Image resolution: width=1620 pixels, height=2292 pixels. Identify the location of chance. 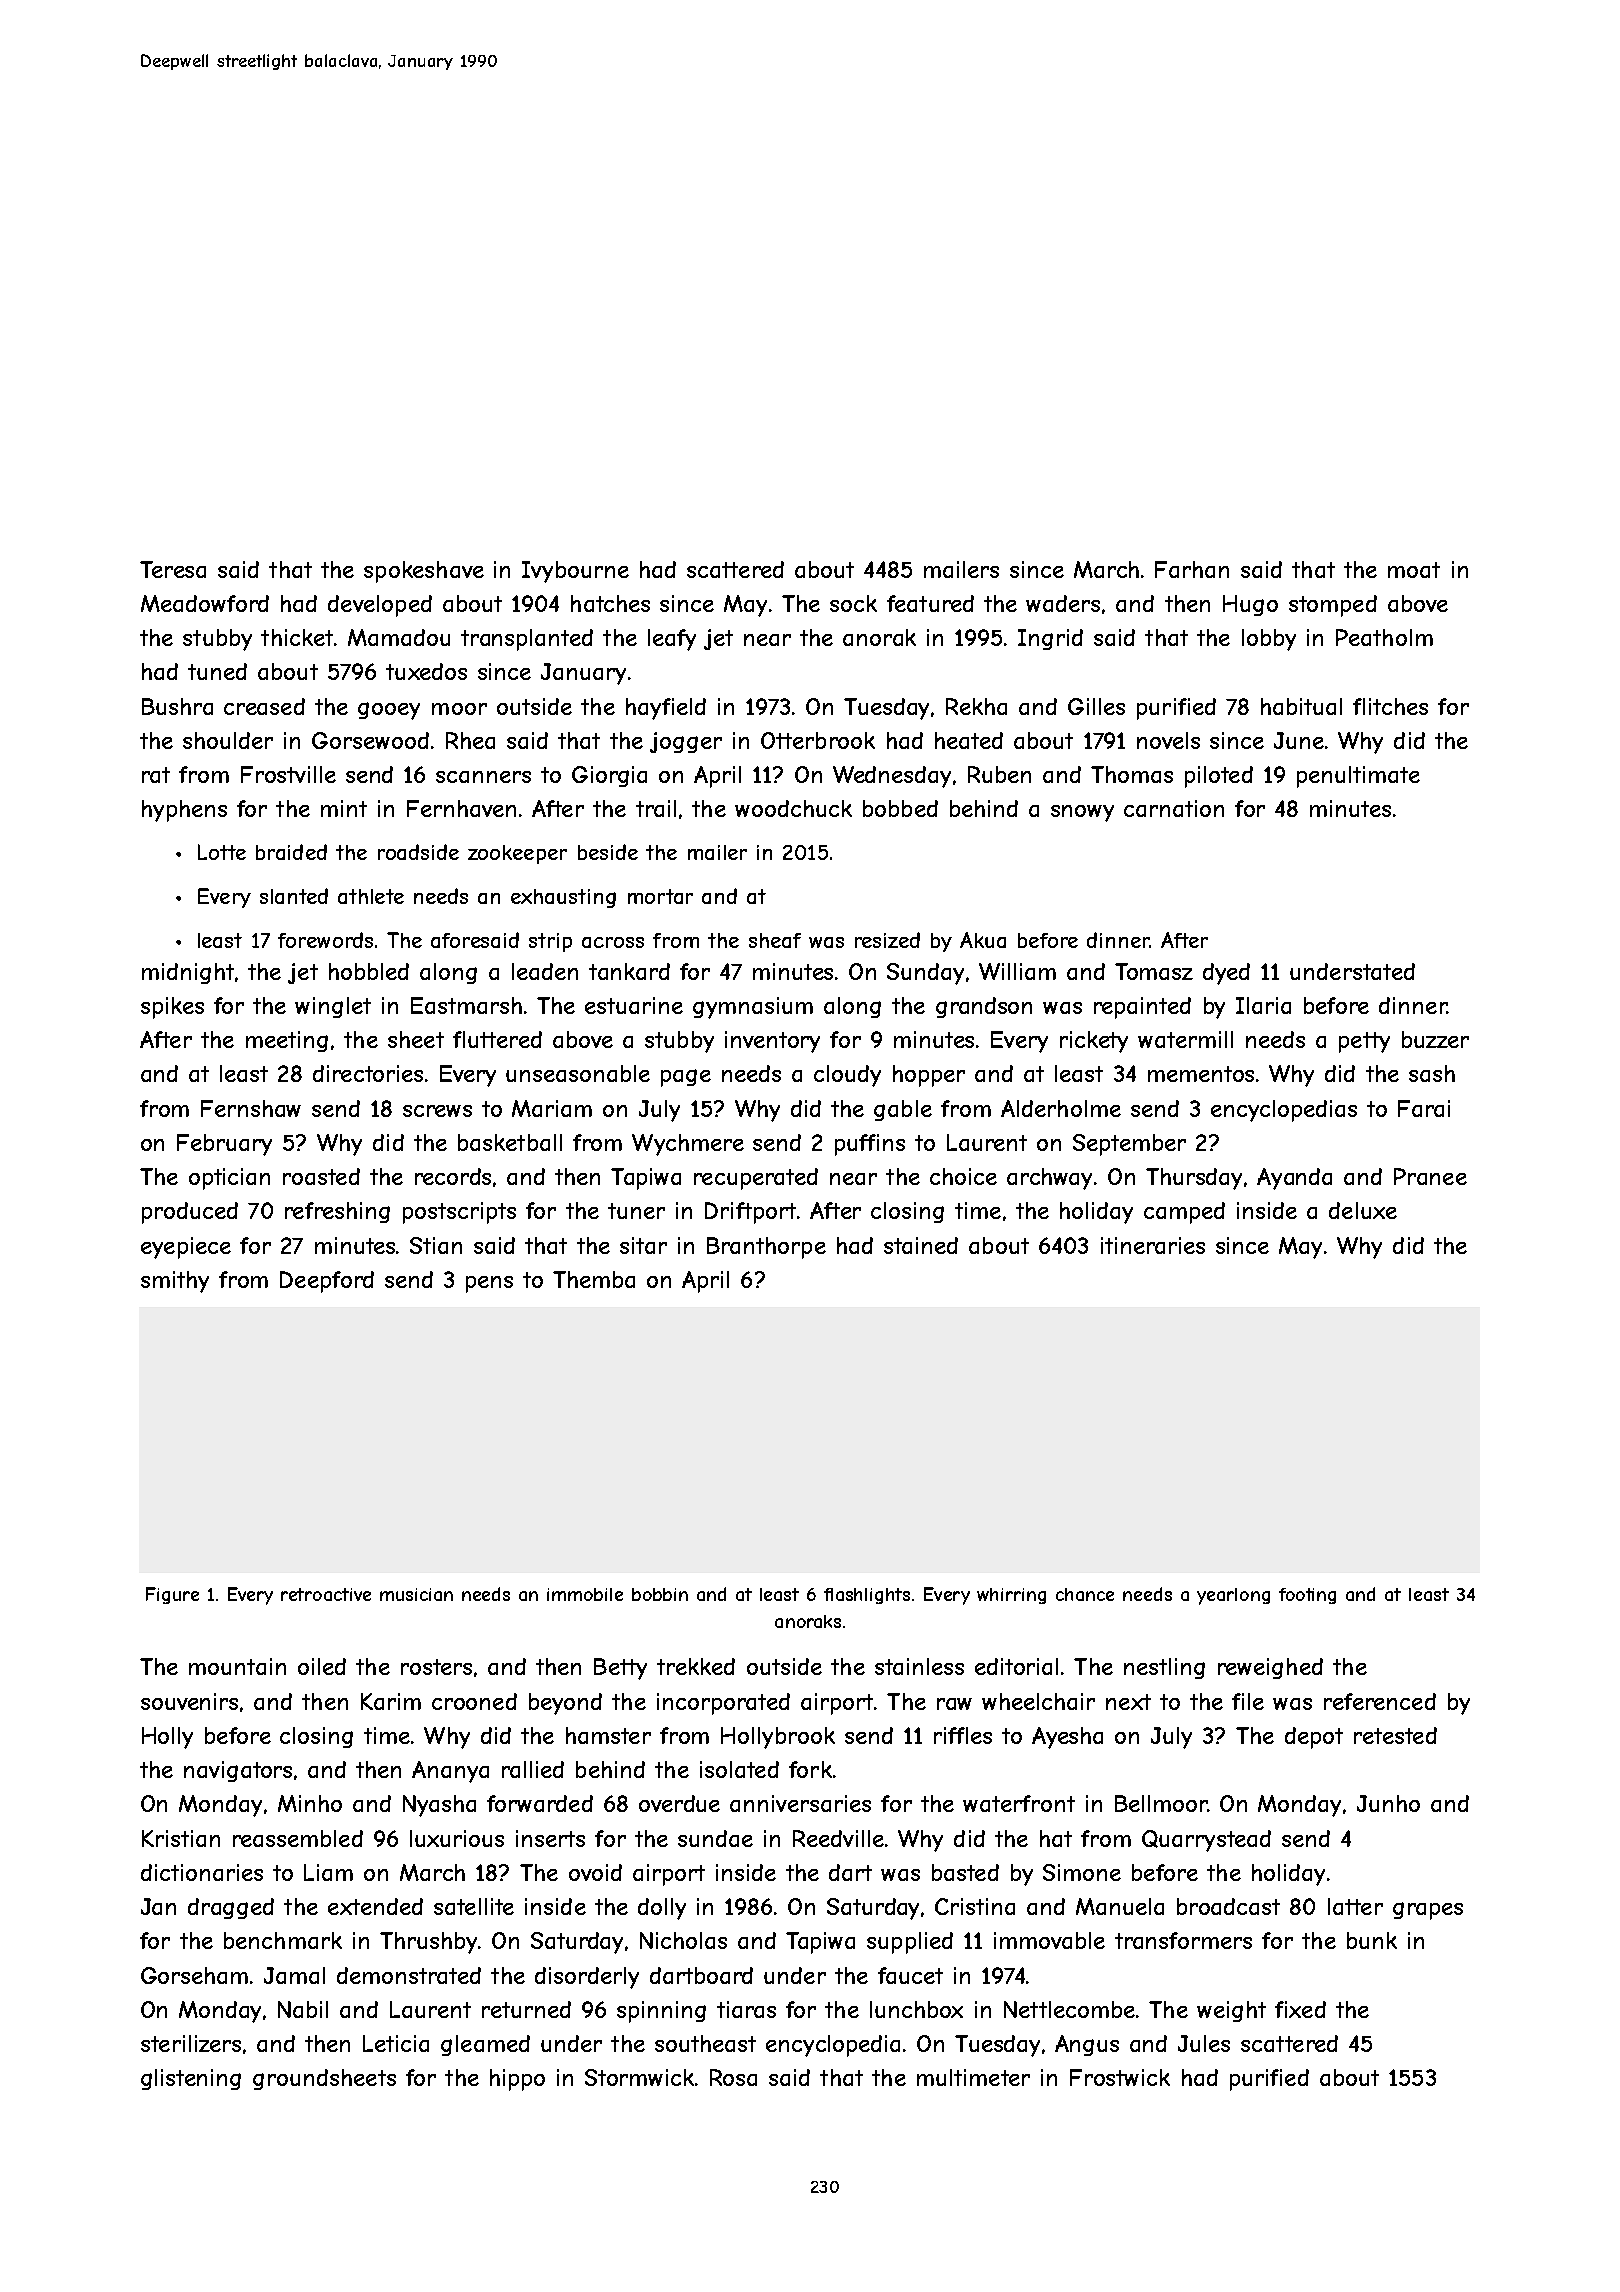
(1085, 1594).
